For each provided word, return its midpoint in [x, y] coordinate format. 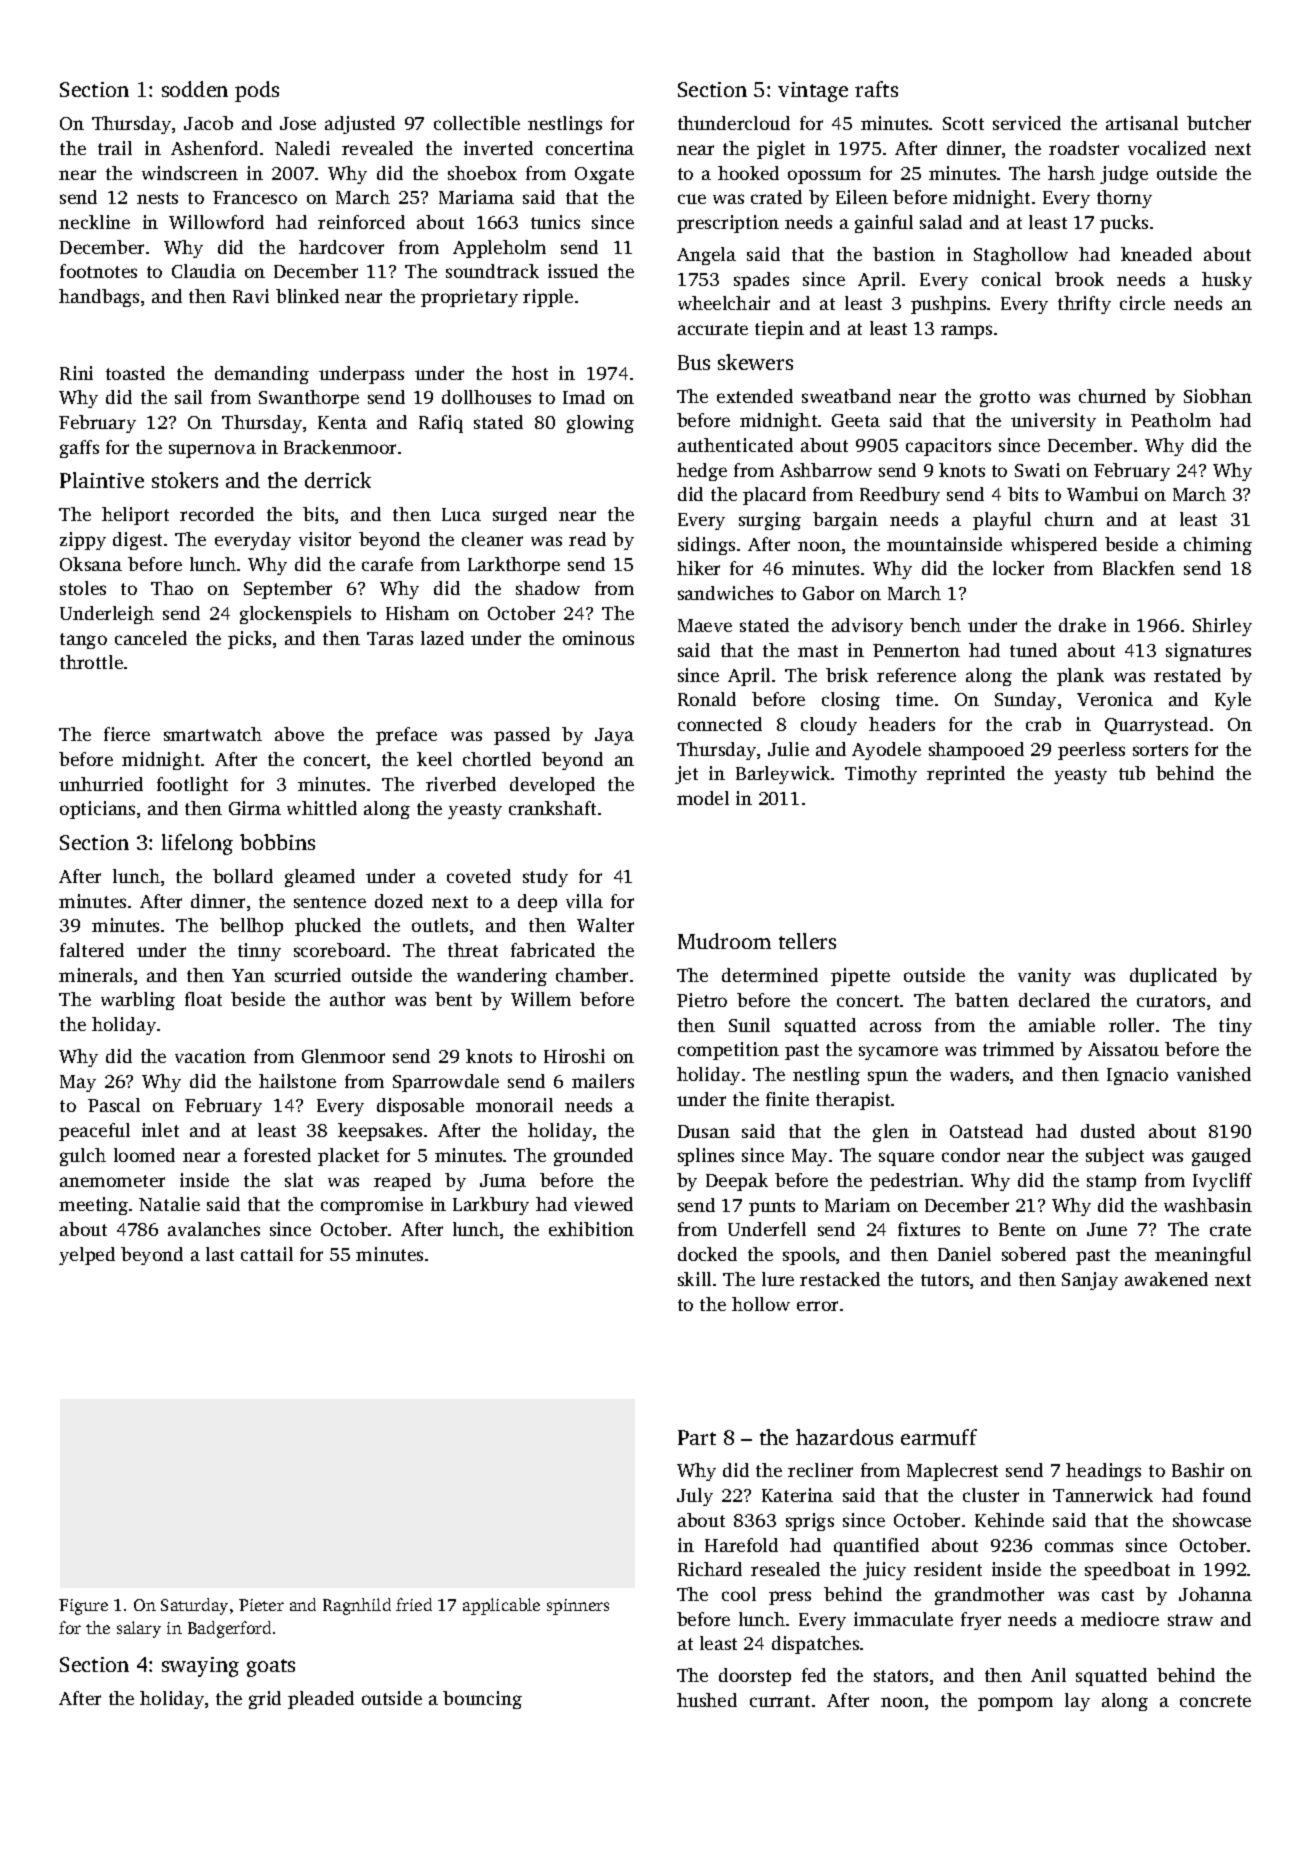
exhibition [591, 1229]
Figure [83, 1607]
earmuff [939, 1437]
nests [157, 198]
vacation [210, 1056]
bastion [904, 254]
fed [814, 1675]
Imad [584, 397]
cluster [991, 1495]
